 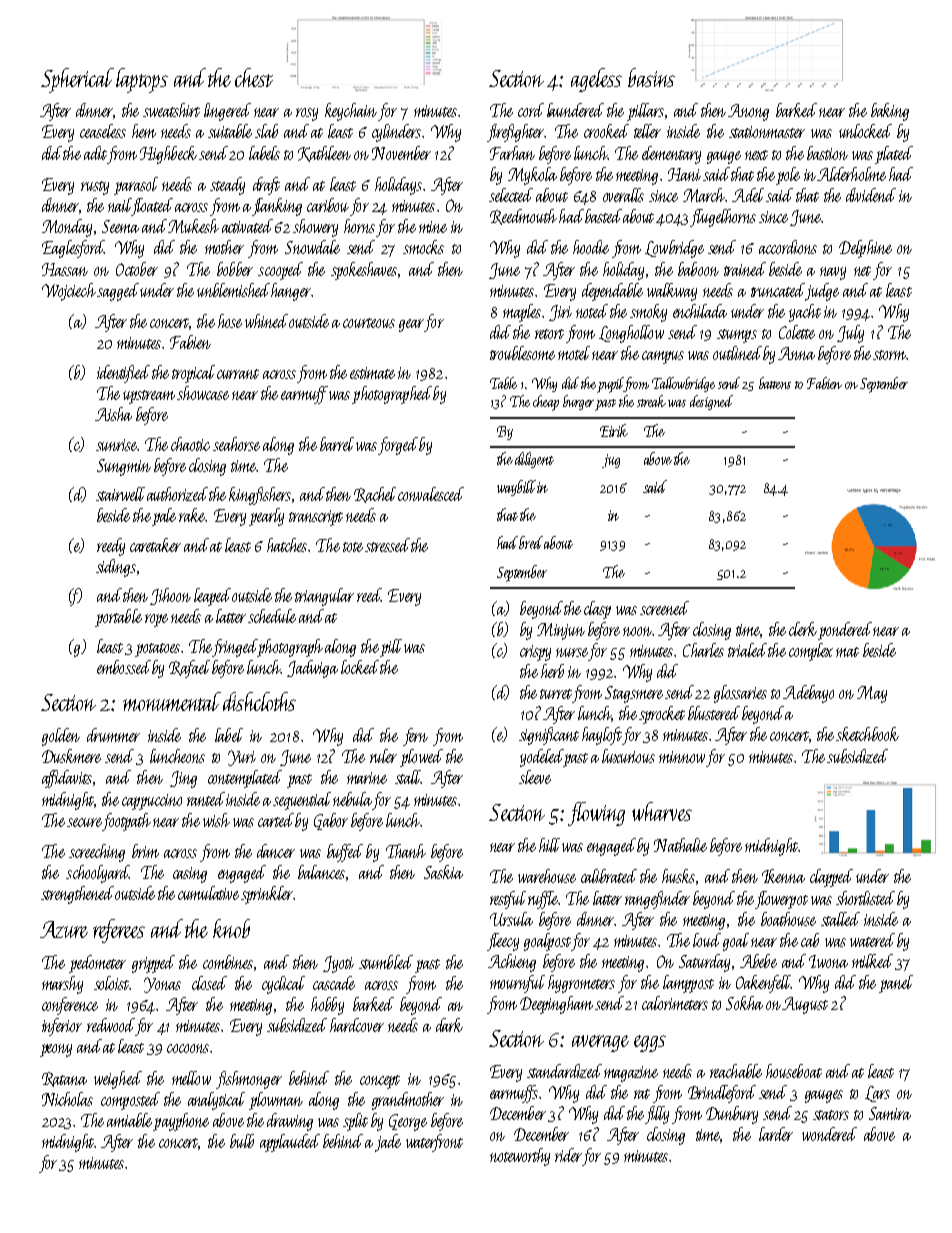 I want to click on wondered, so click(x=829, y=1134).
